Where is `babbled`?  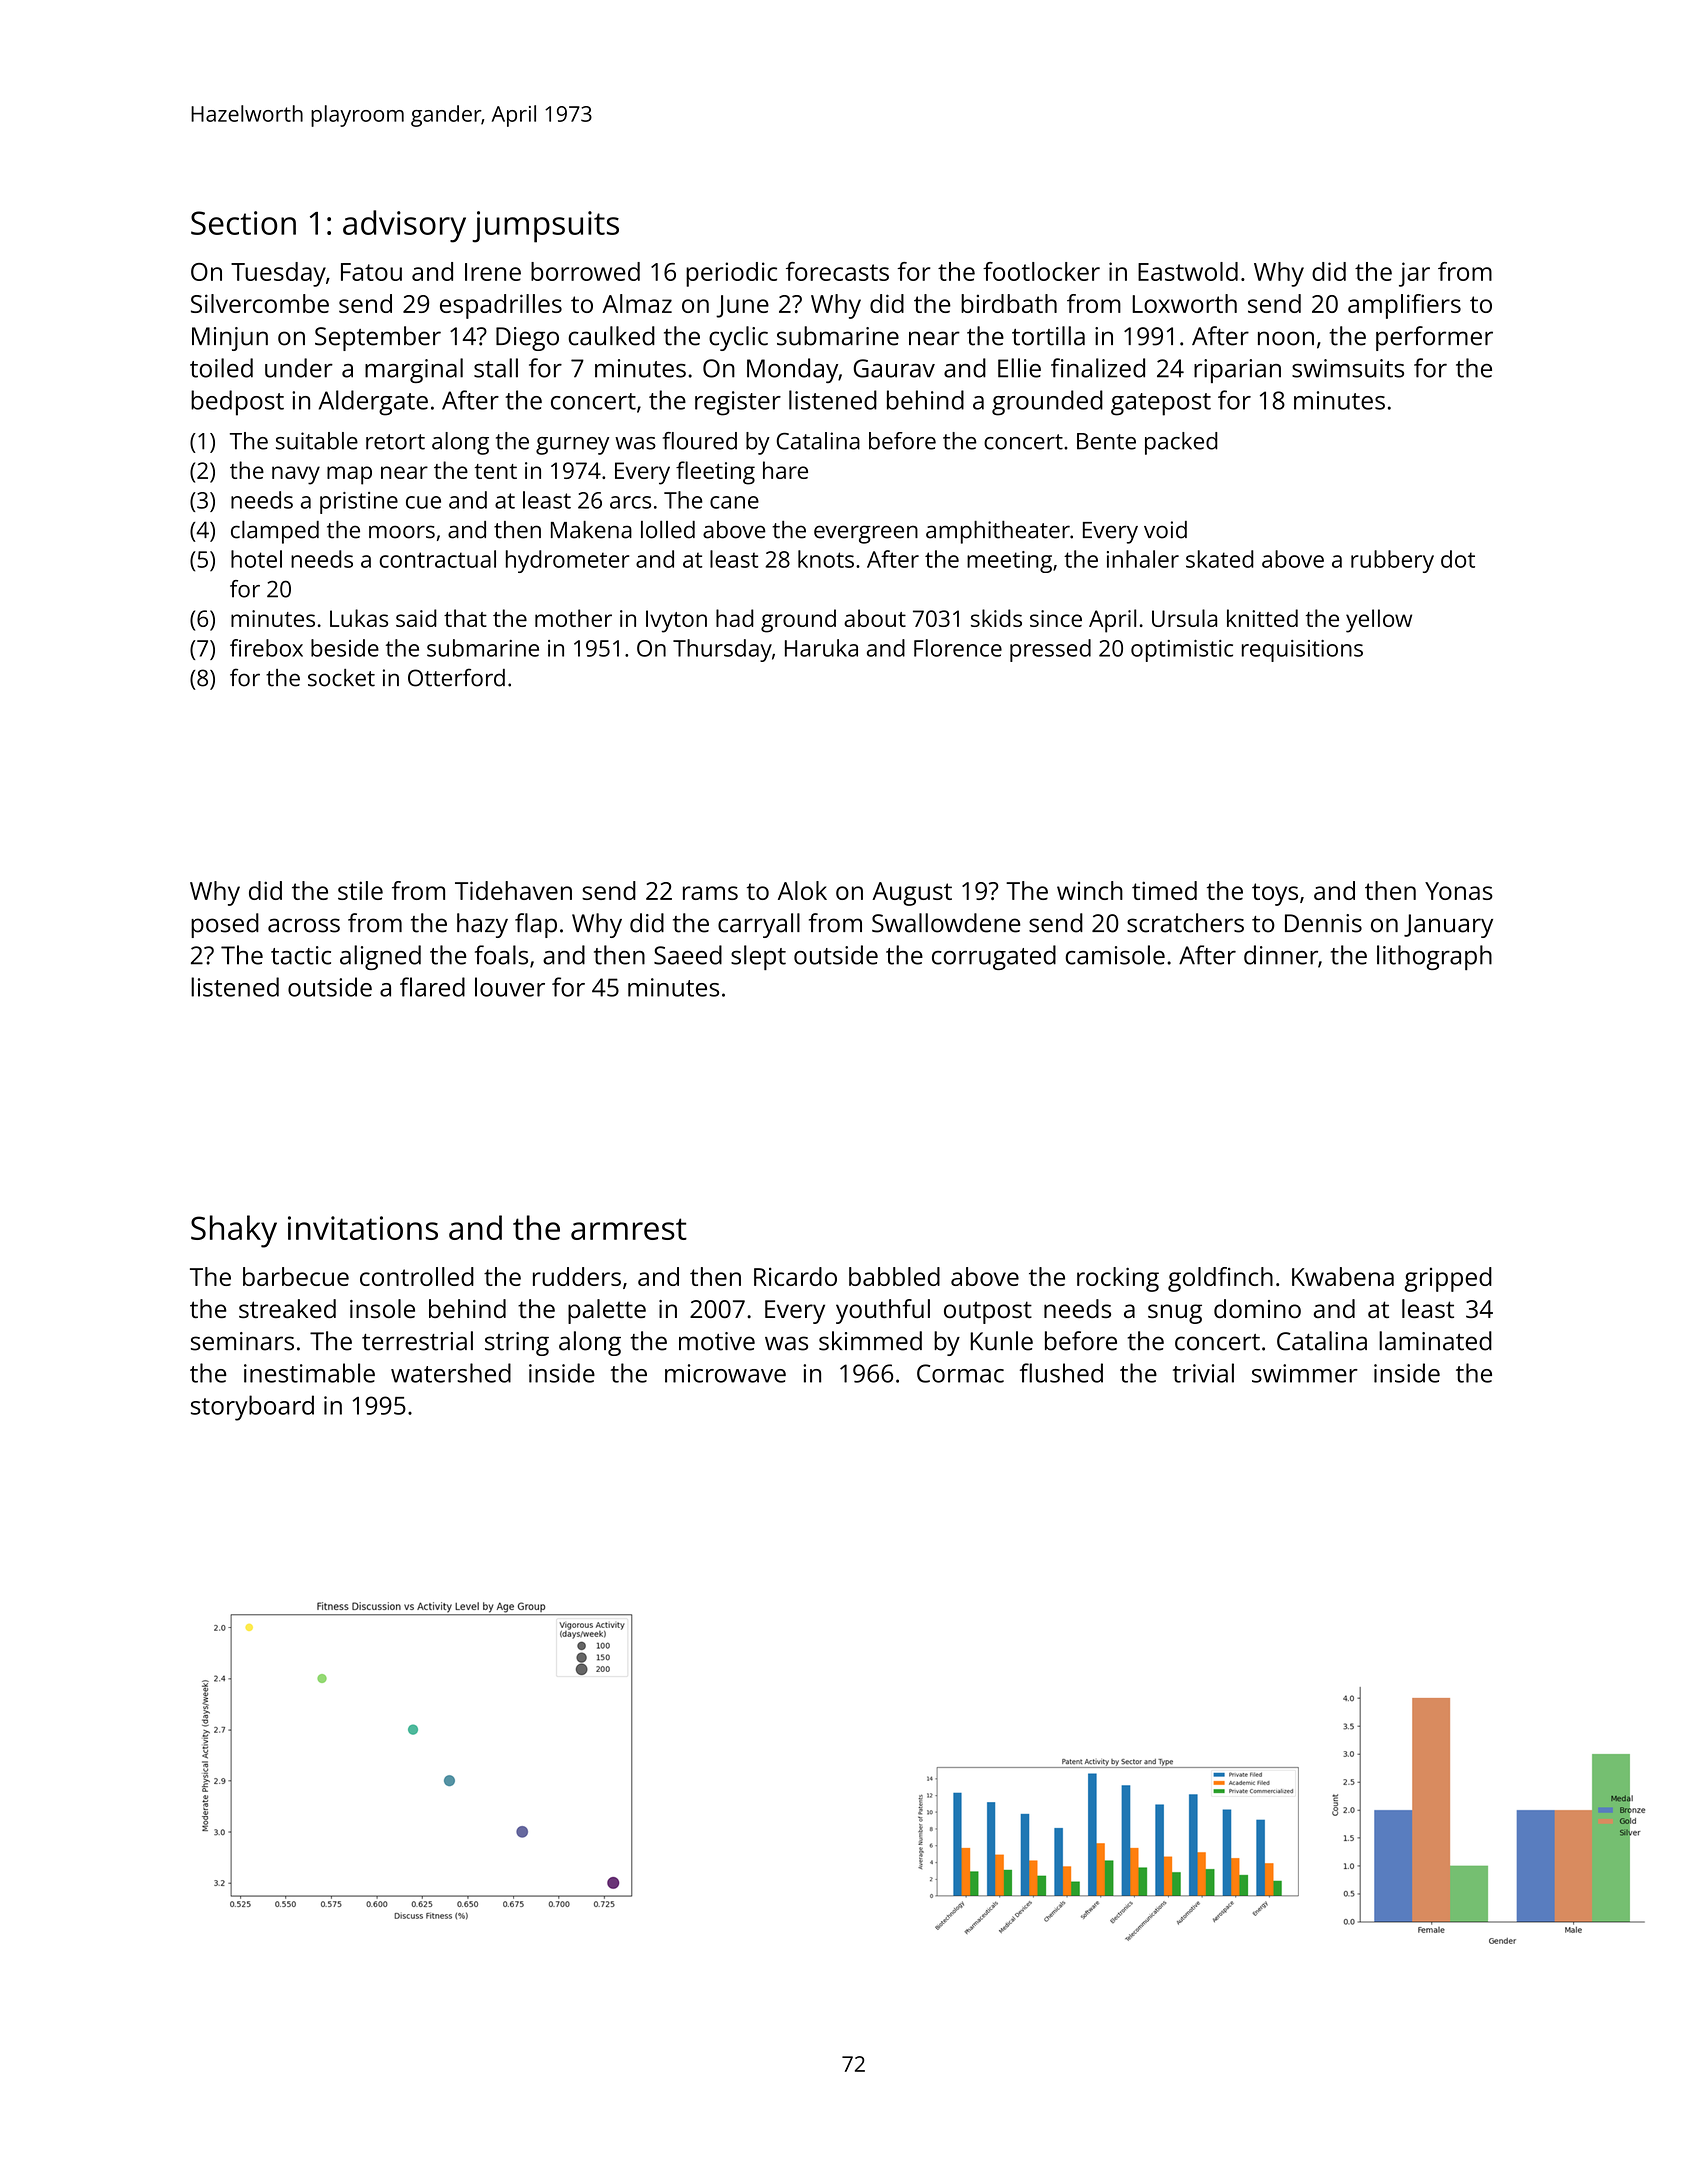
babbled is located at coordinates (894, 1276).
